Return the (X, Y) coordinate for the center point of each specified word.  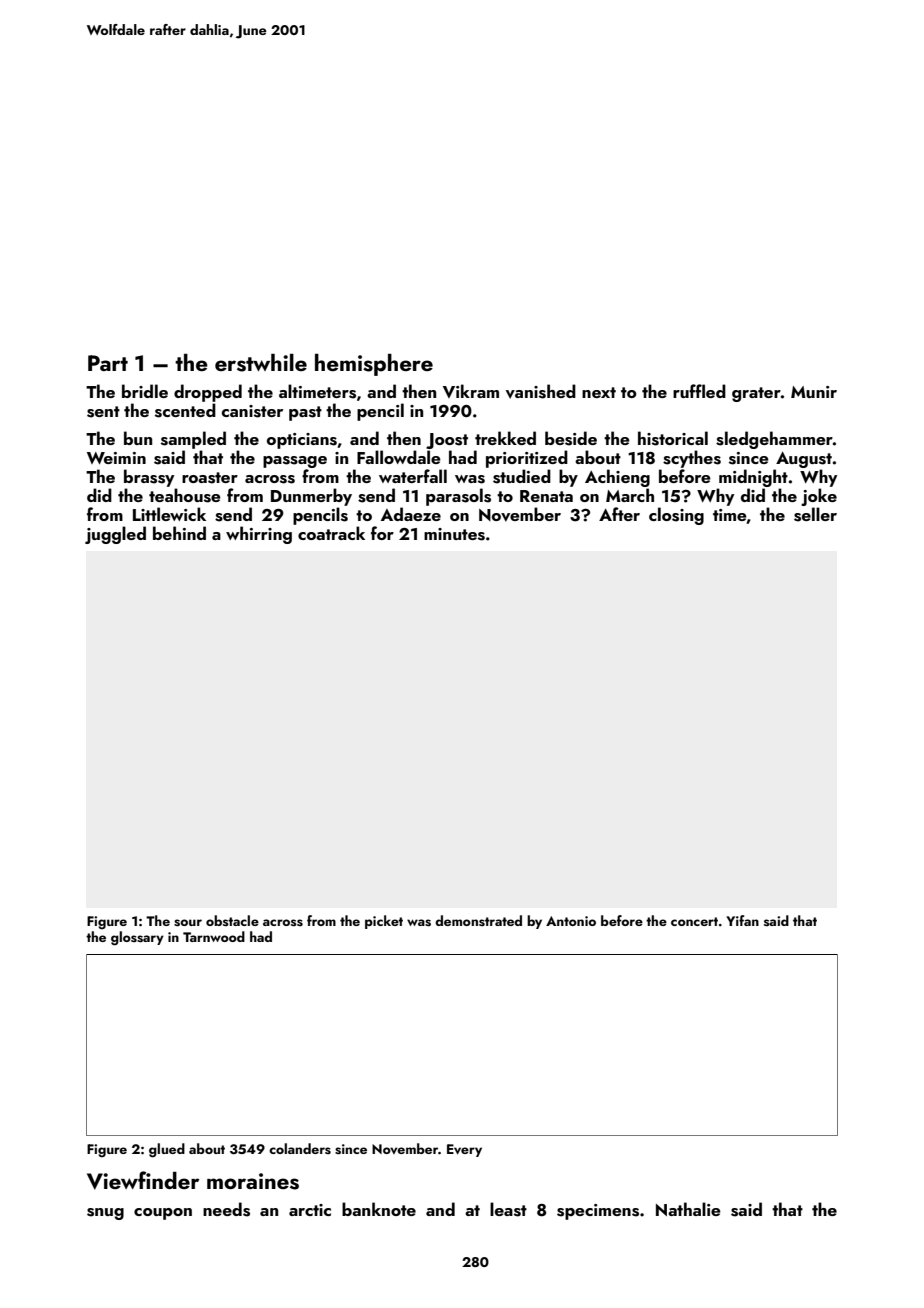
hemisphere (374, 365)
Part (108, 363)
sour (188, 923)
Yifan (742, 920)
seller (815, 514)
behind (179, 533)
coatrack (331, 533)
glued (167, 1150)
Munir (814, 392)
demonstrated (478, 921)
